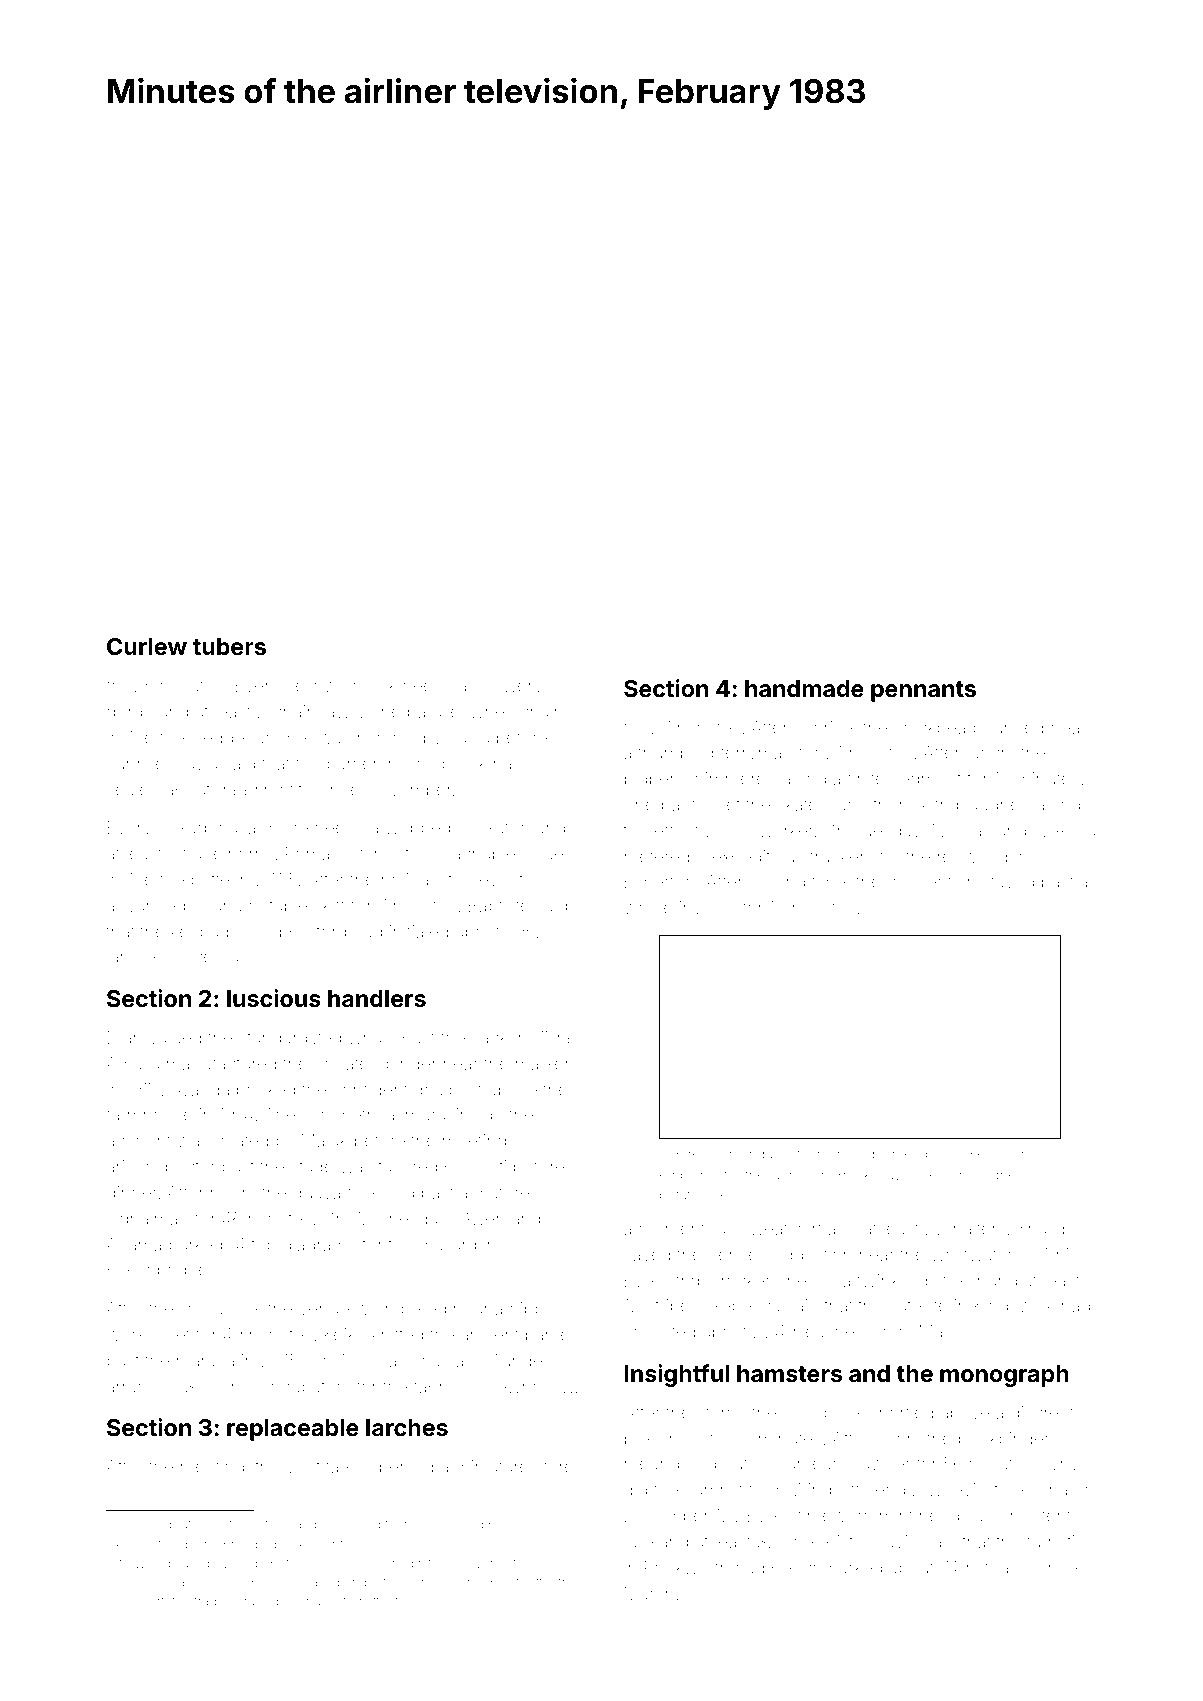  What do you see at coordinates (675, 754) in the document?
I see `thumping` at bounding box center [675, 754].
